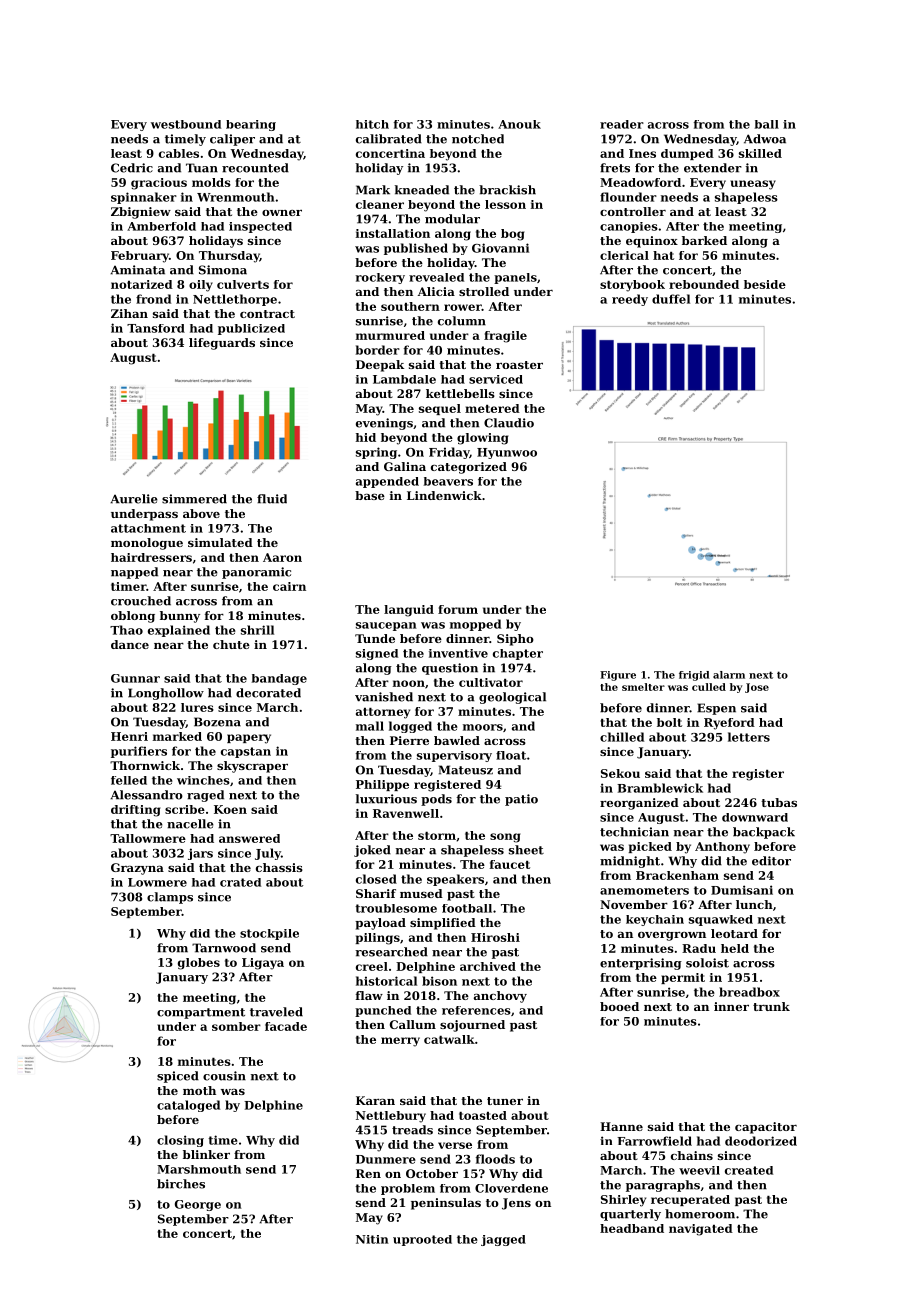 This screenshot has width=908, height=1316. Describe the element at coordinates (729, 675) in the screenshot. I see `alarm` at that location.
